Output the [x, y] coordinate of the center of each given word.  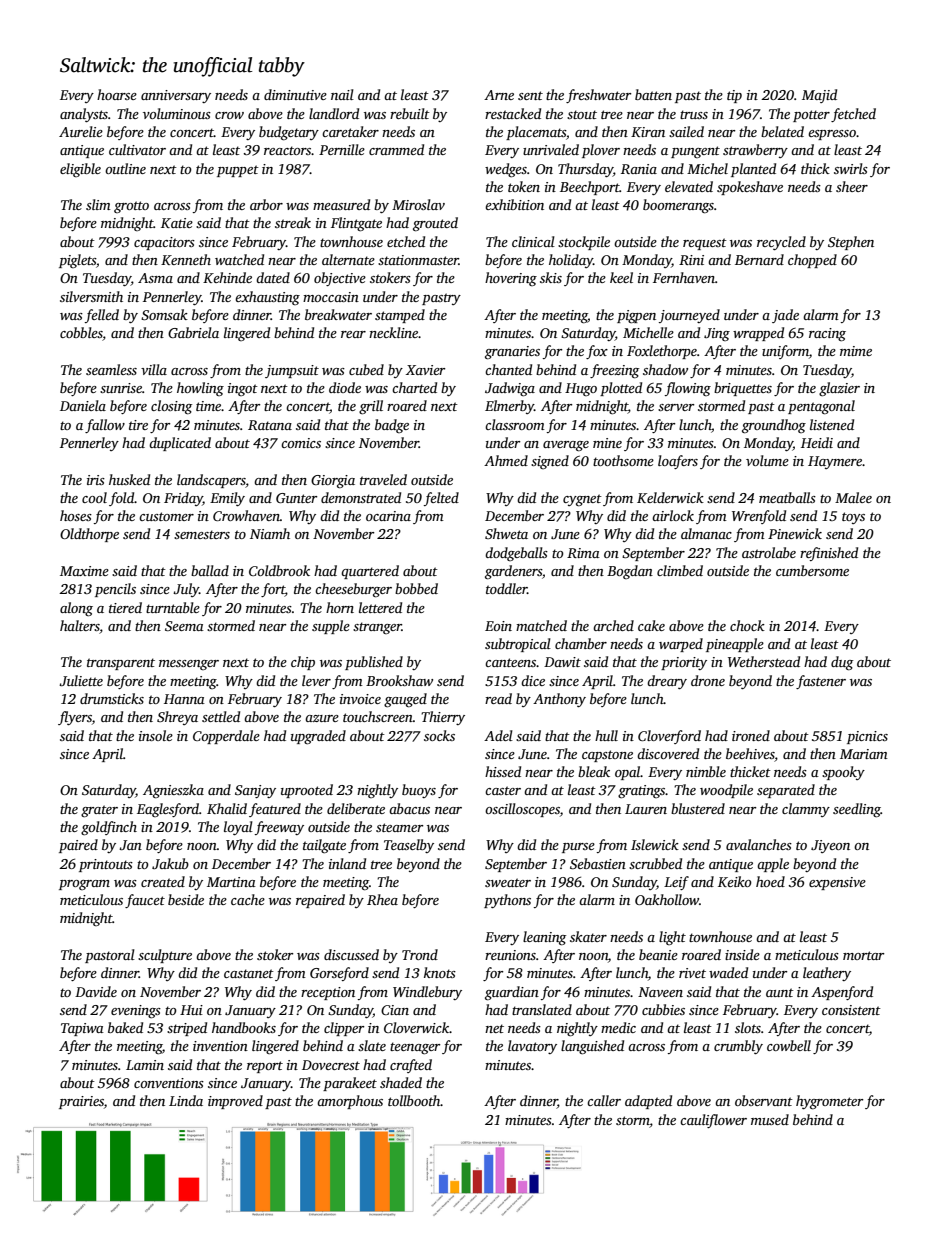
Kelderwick [670, 497]
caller [604, 1100]
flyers [75, 718]
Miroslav [418, 204]
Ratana [270, 425]
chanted [508, 369]
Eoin [498, 626]
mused [770, 1119]
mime [856, 351]
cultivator [137, 149]
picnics [867, 737]
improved [235, 1102]
